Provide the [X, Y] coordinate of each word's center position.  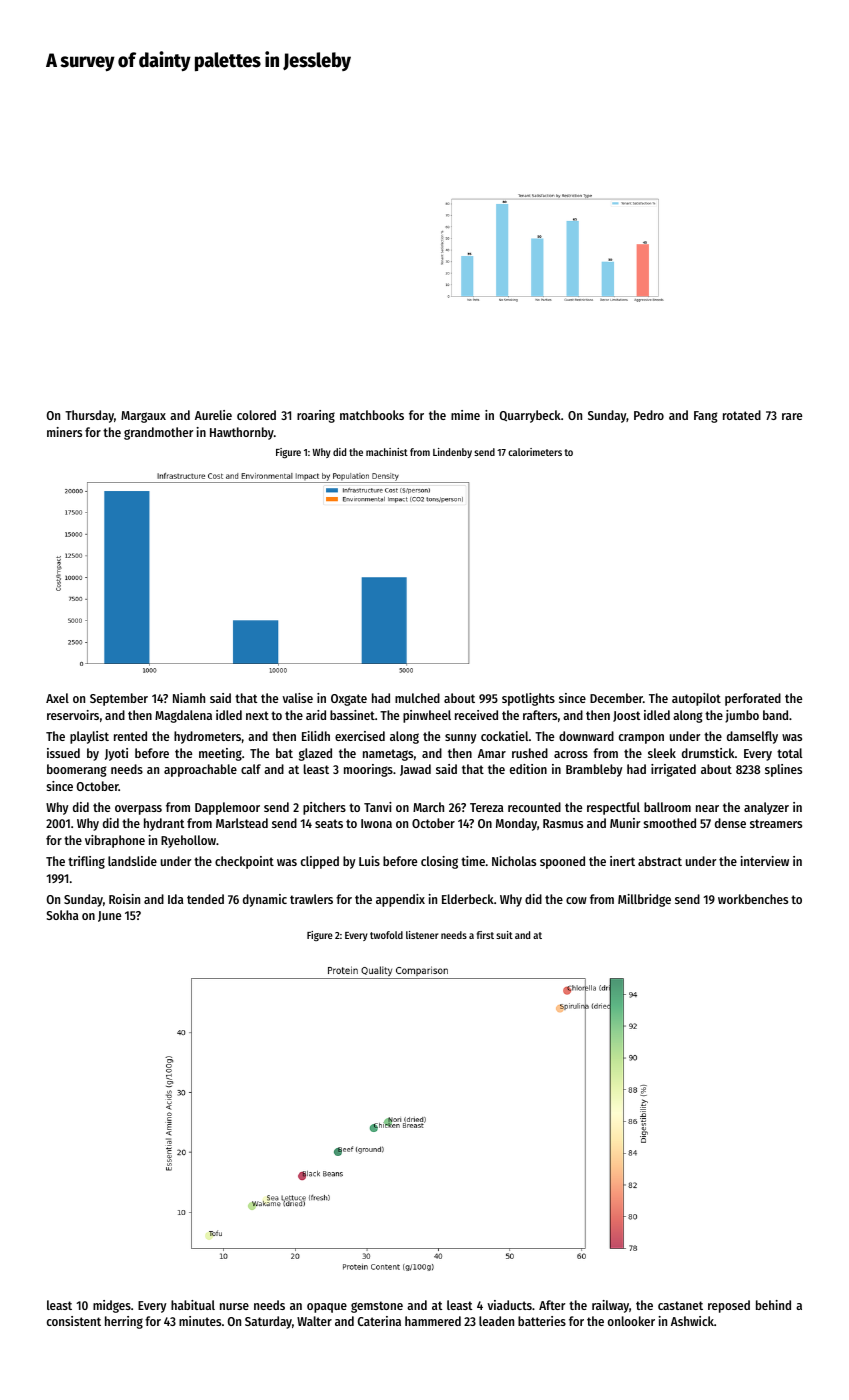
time [473, 861]
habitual [193, 1305]
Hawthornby [242, 433]
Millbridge [644, 900]
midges [112, 1306]
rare [792, 416]
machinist [387, 452]
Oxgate [349, 700]
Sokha [63, 915]
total [789, 753]
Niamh [189, 698]
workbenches [753, 899]
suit [504, 935]
